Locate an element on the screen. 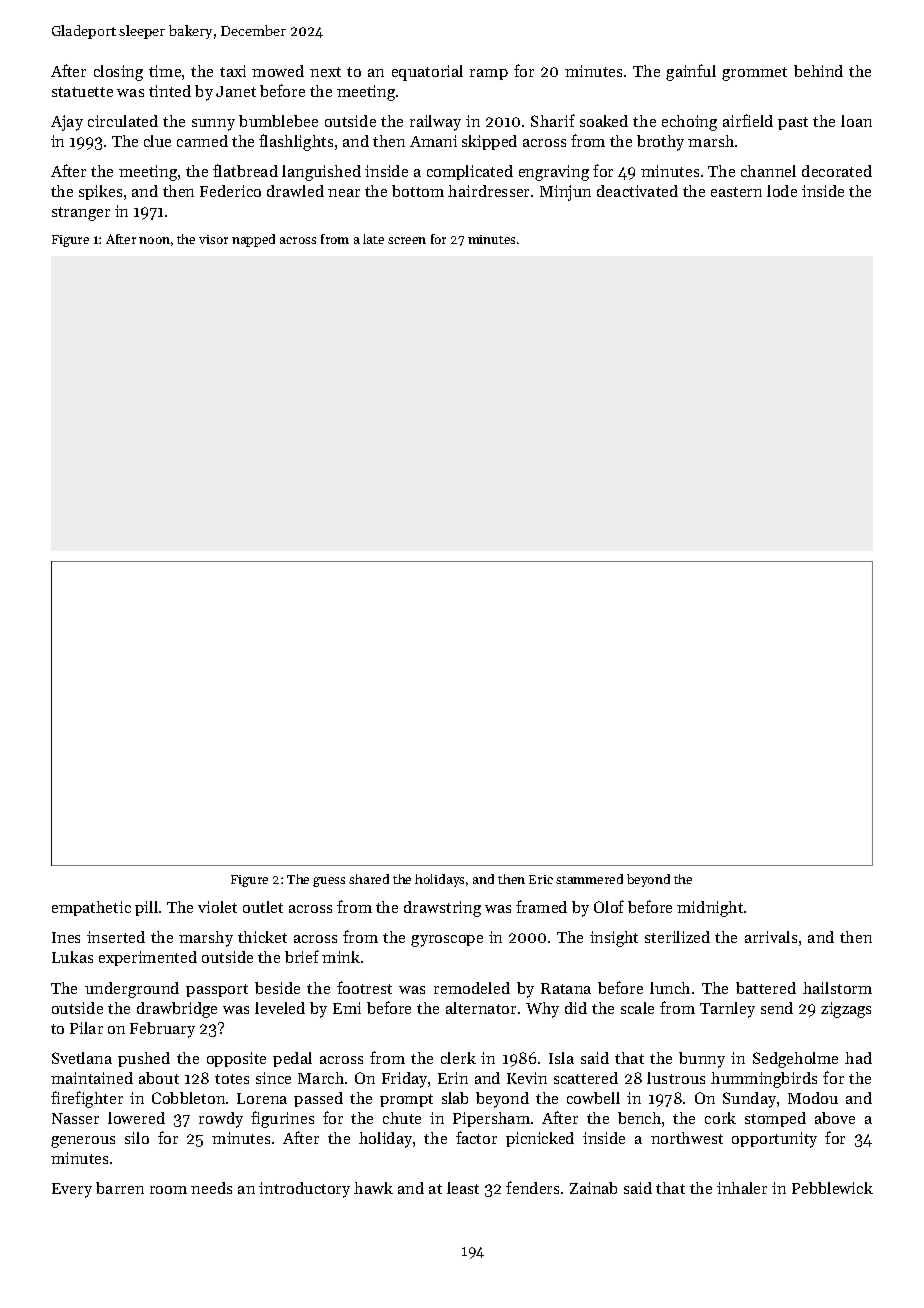 The width and height of the screenshot is (924, 1308). skipped is located at coordinates (489, 142).
